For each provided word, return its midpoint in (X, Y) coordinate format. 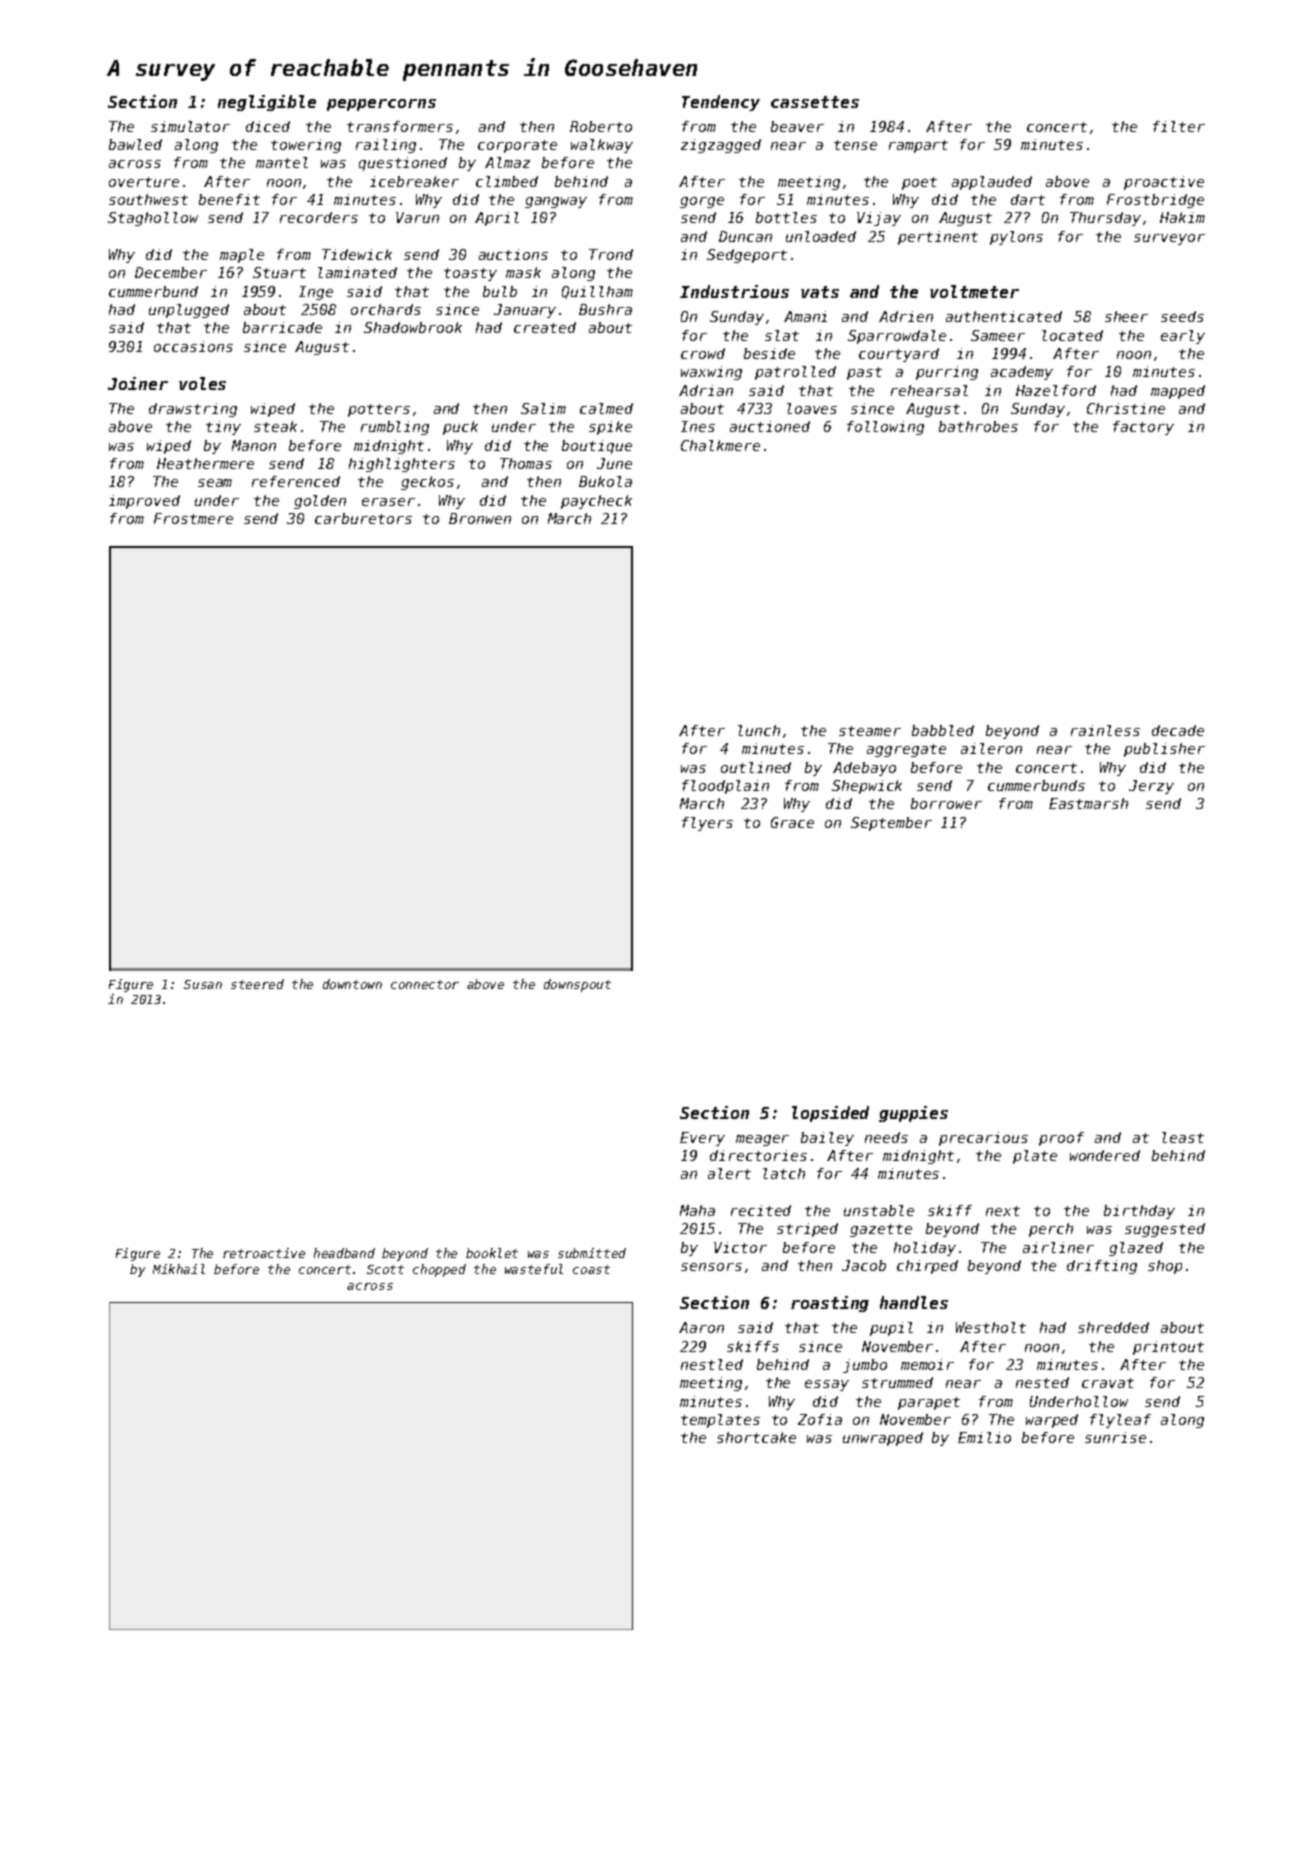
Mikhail (179, 1269)
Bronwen (480, 518)
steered (257, 984)
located (1072, 335)
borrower (946, 803)
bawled (135, 144)
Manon (254, 445)
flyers (707, 824)
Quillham (597, 292)
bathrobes (978, 426)
